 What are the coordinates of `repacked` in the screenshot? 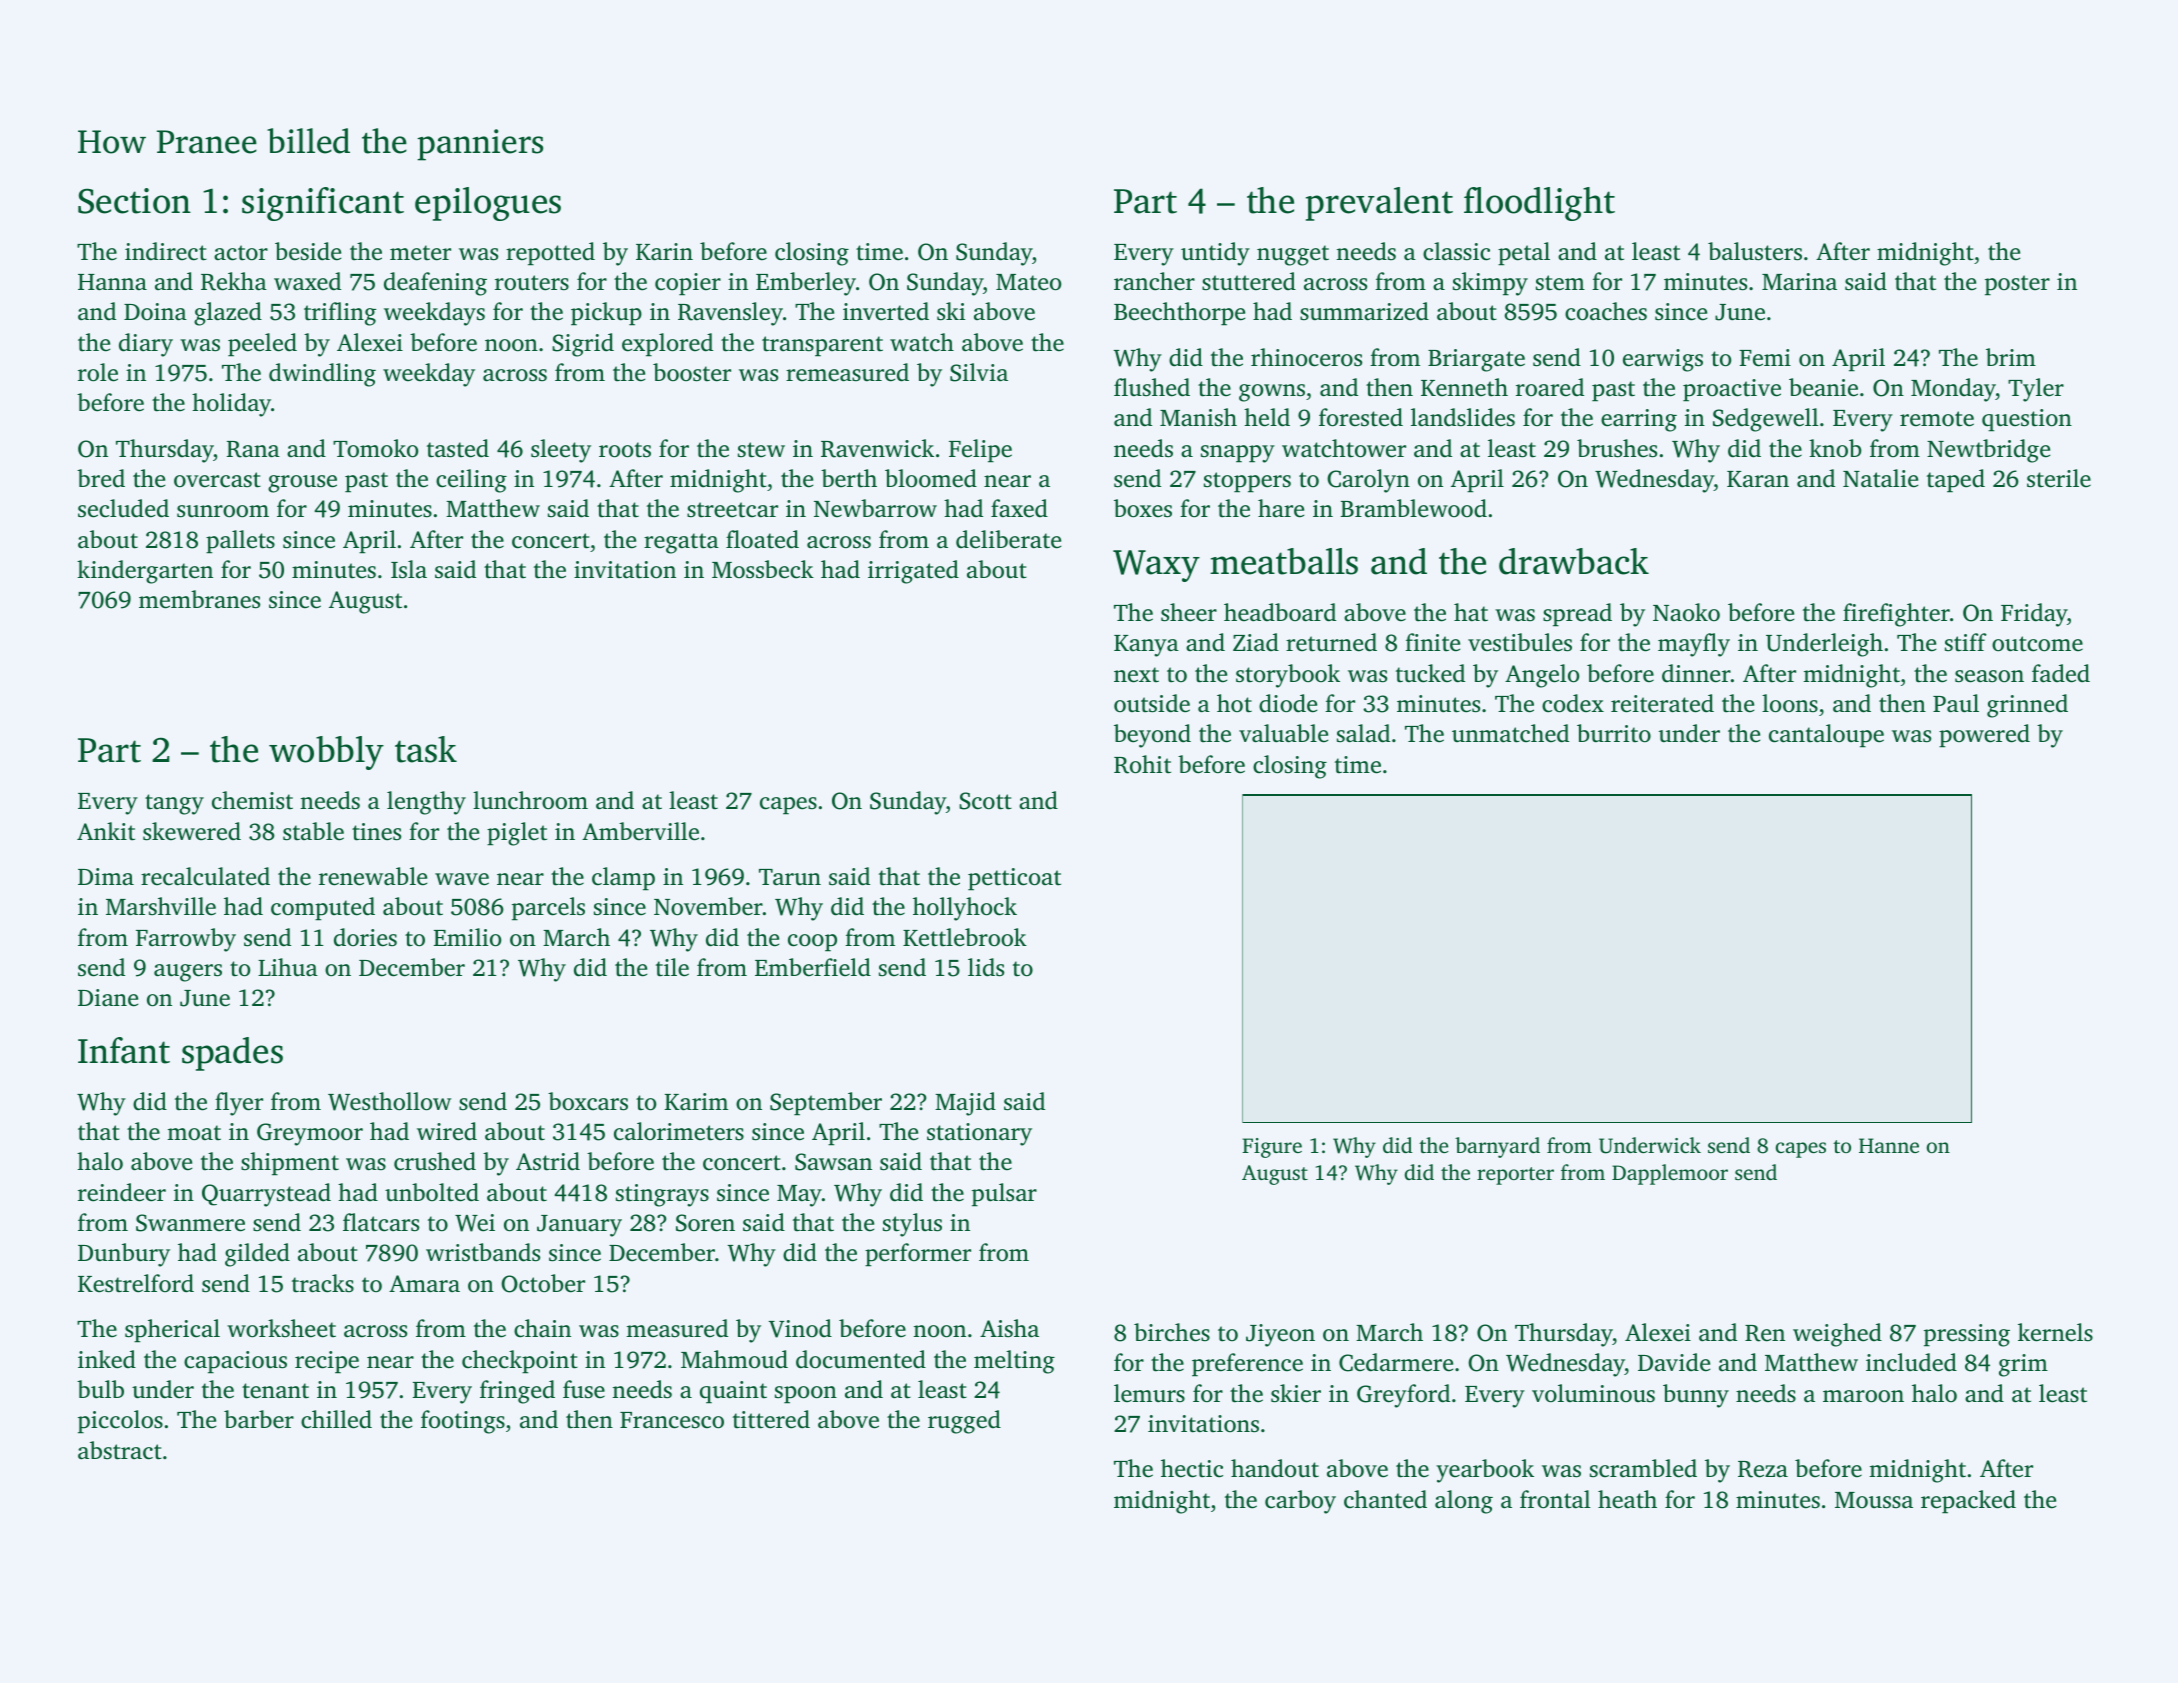 It's located at (1968, 1502).
